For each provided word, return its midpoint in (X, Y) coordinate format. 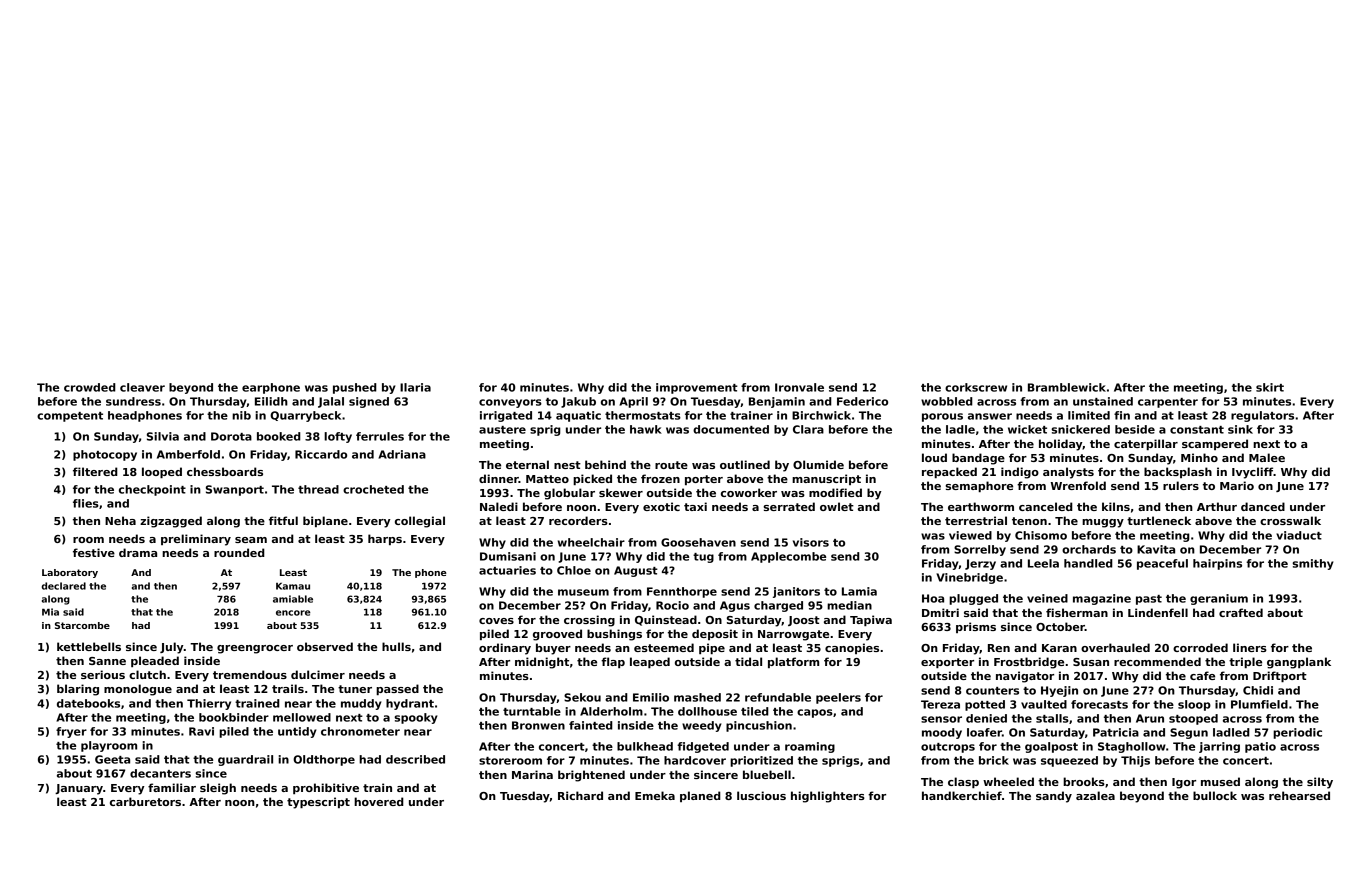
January (79, 789)
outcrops (948, 748)
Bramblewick (1067, 387)
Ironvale (799, 387)
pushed (355, 388)
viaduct (1299, 535)
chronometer (360, 731)
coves (496, 621)
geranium (1219, 599)
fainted (591, 725)
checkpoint (152, 490)
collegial (420, 522)
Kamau (293, 586)
